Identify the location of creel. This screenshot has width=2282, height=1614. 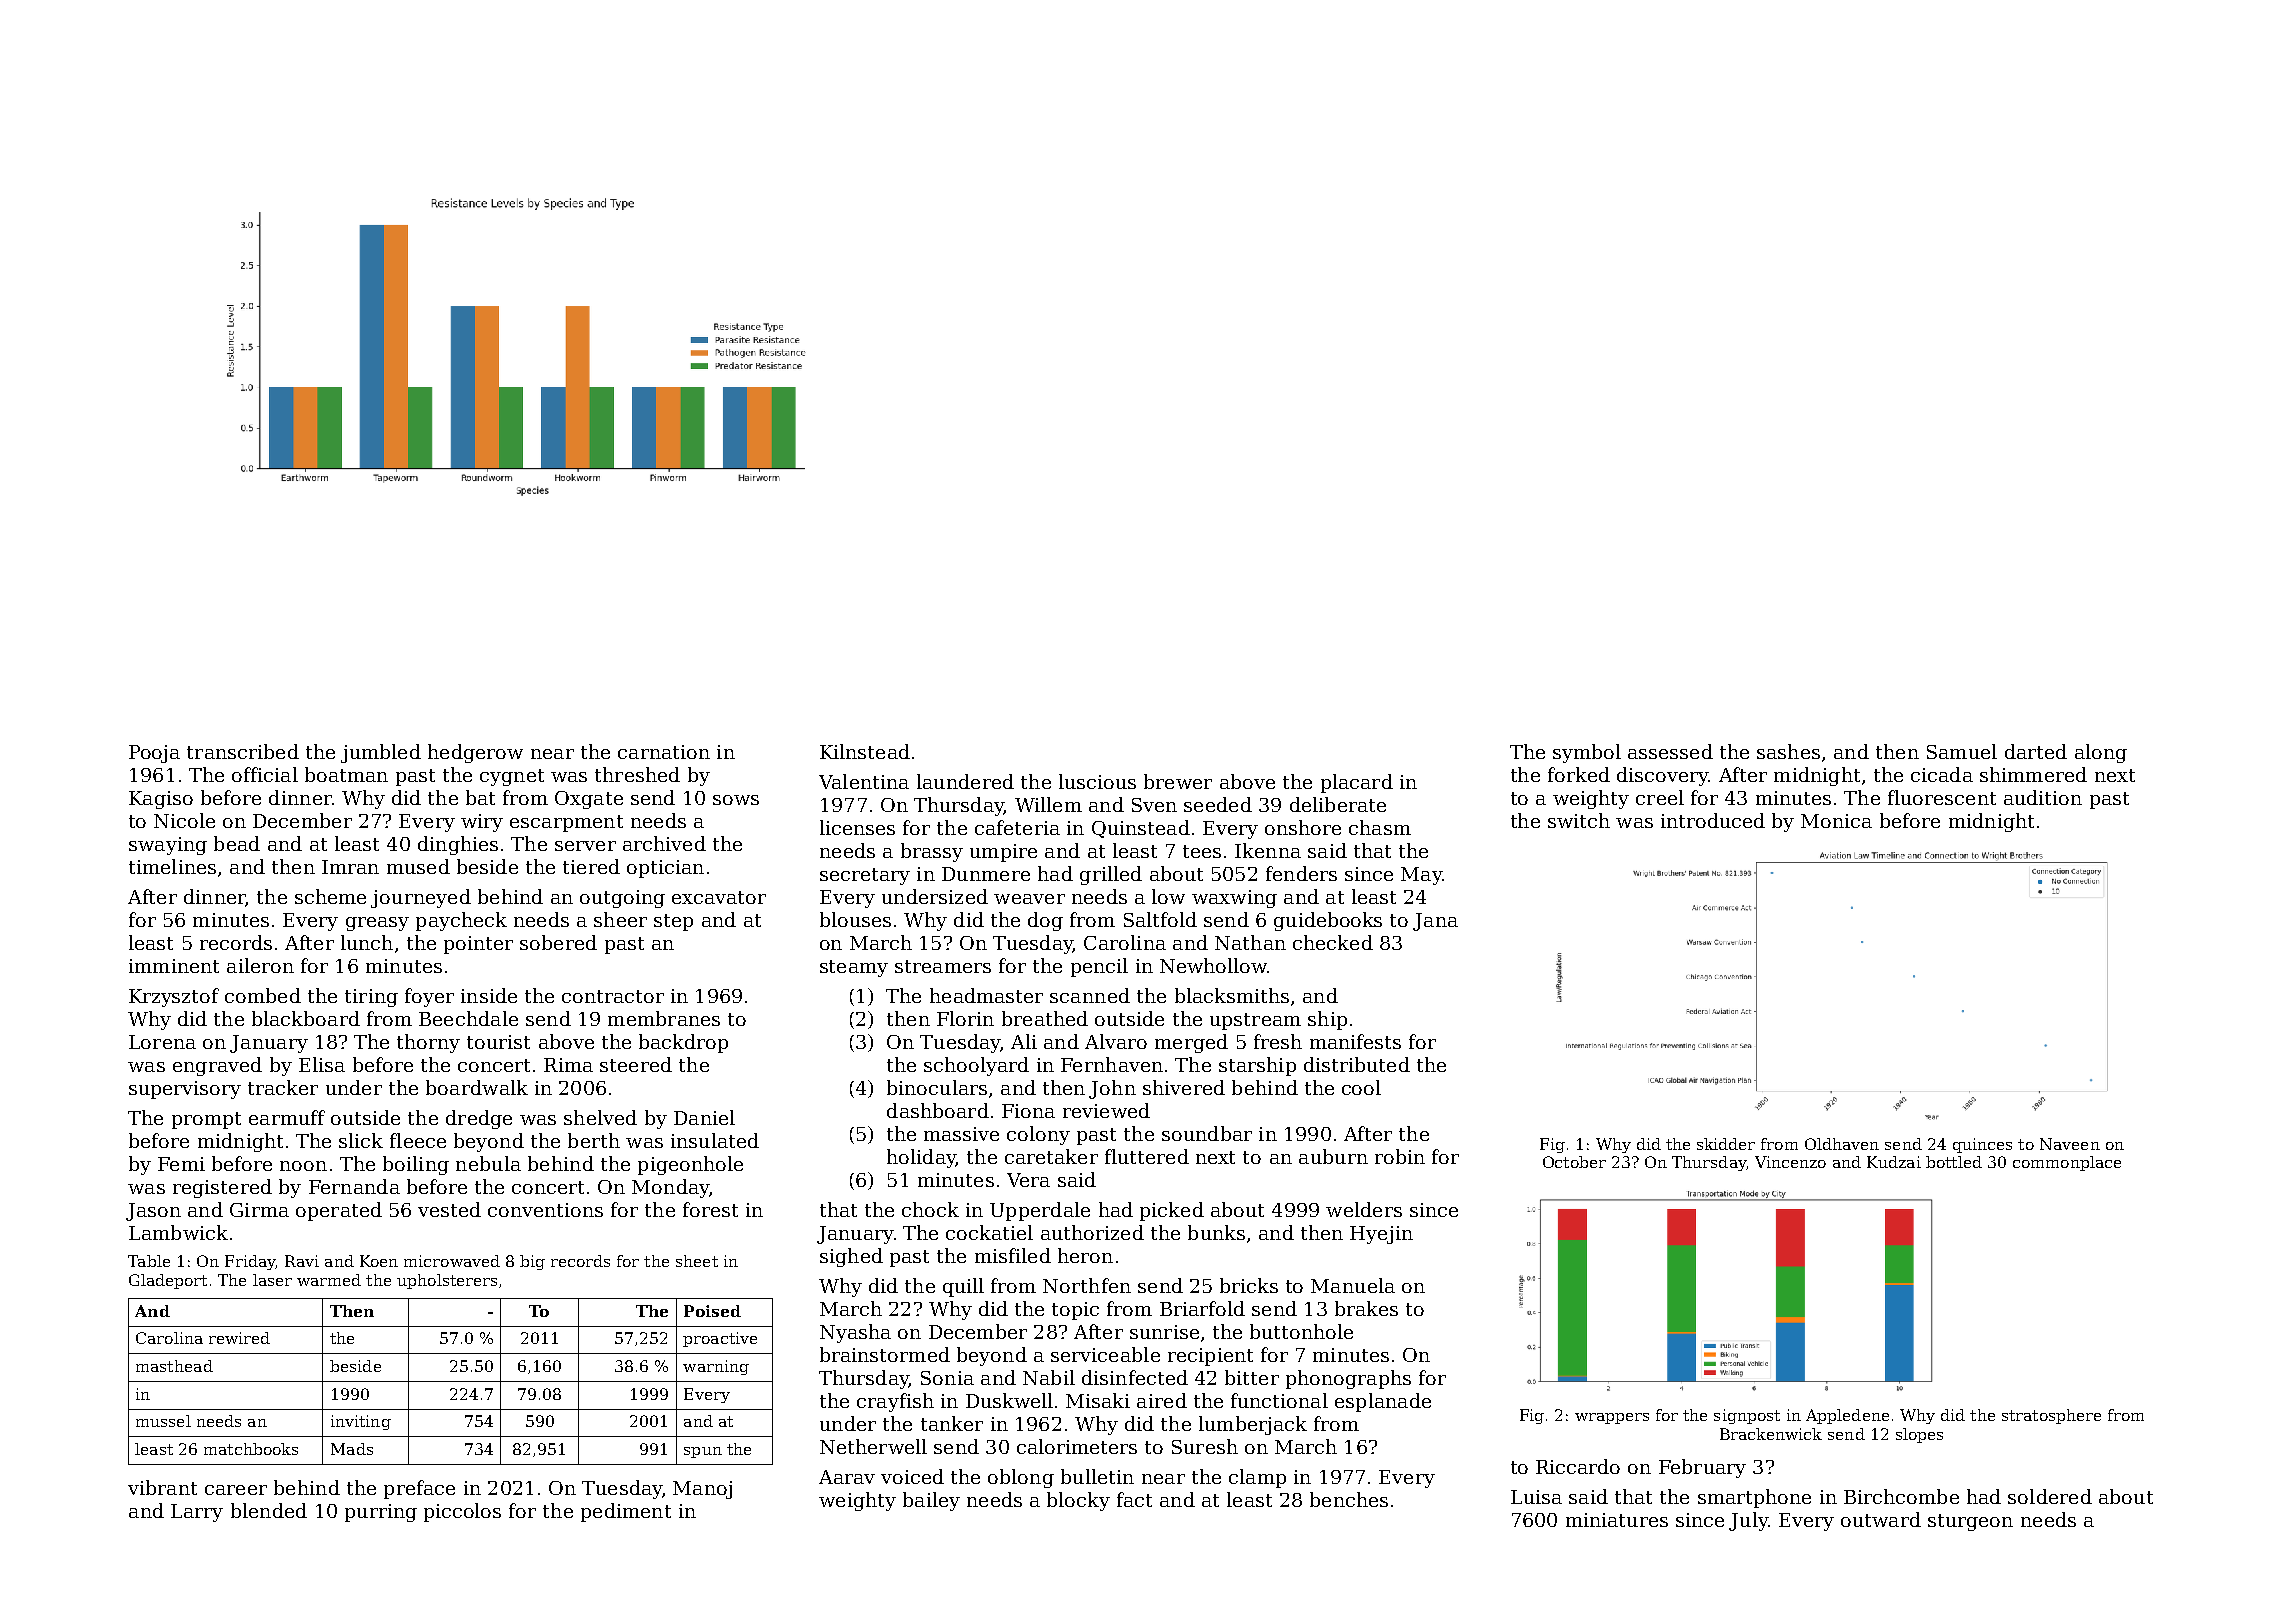
(1660, 797).
